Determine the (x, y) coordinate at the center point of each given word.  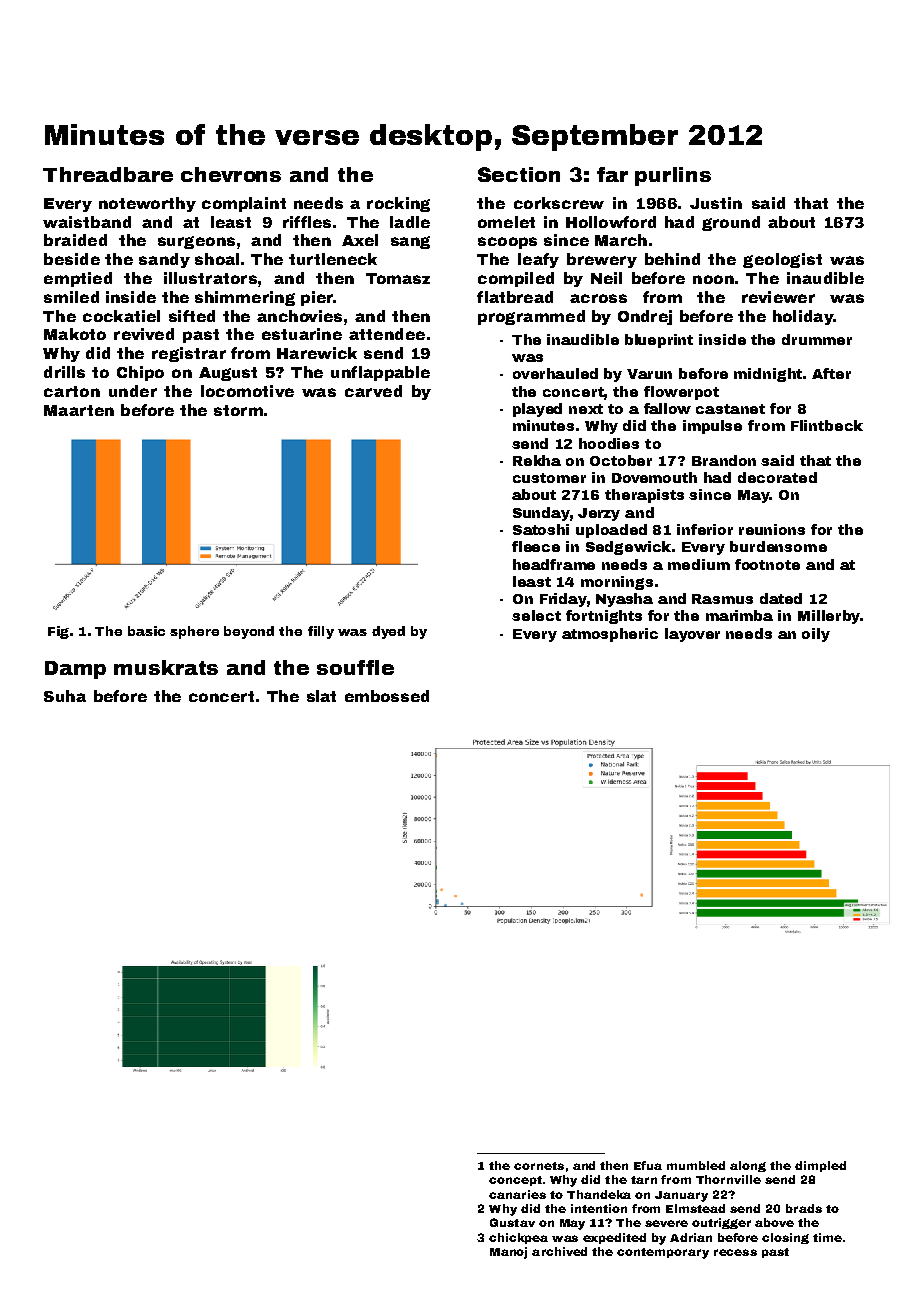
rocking (398, 204)
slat (321, 696)
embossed (387, 696)
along (748, 1166)
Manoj (508, 1253)
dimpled (820, 1166)
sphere (194, 632)
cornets (539, 1166)
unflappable (380, 373)
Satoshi (541, 529)
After (831, 373)
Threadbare (108, 174)
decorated (777, 477)
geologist (782, 260)
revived (144, 334)
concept (515, 1181)
